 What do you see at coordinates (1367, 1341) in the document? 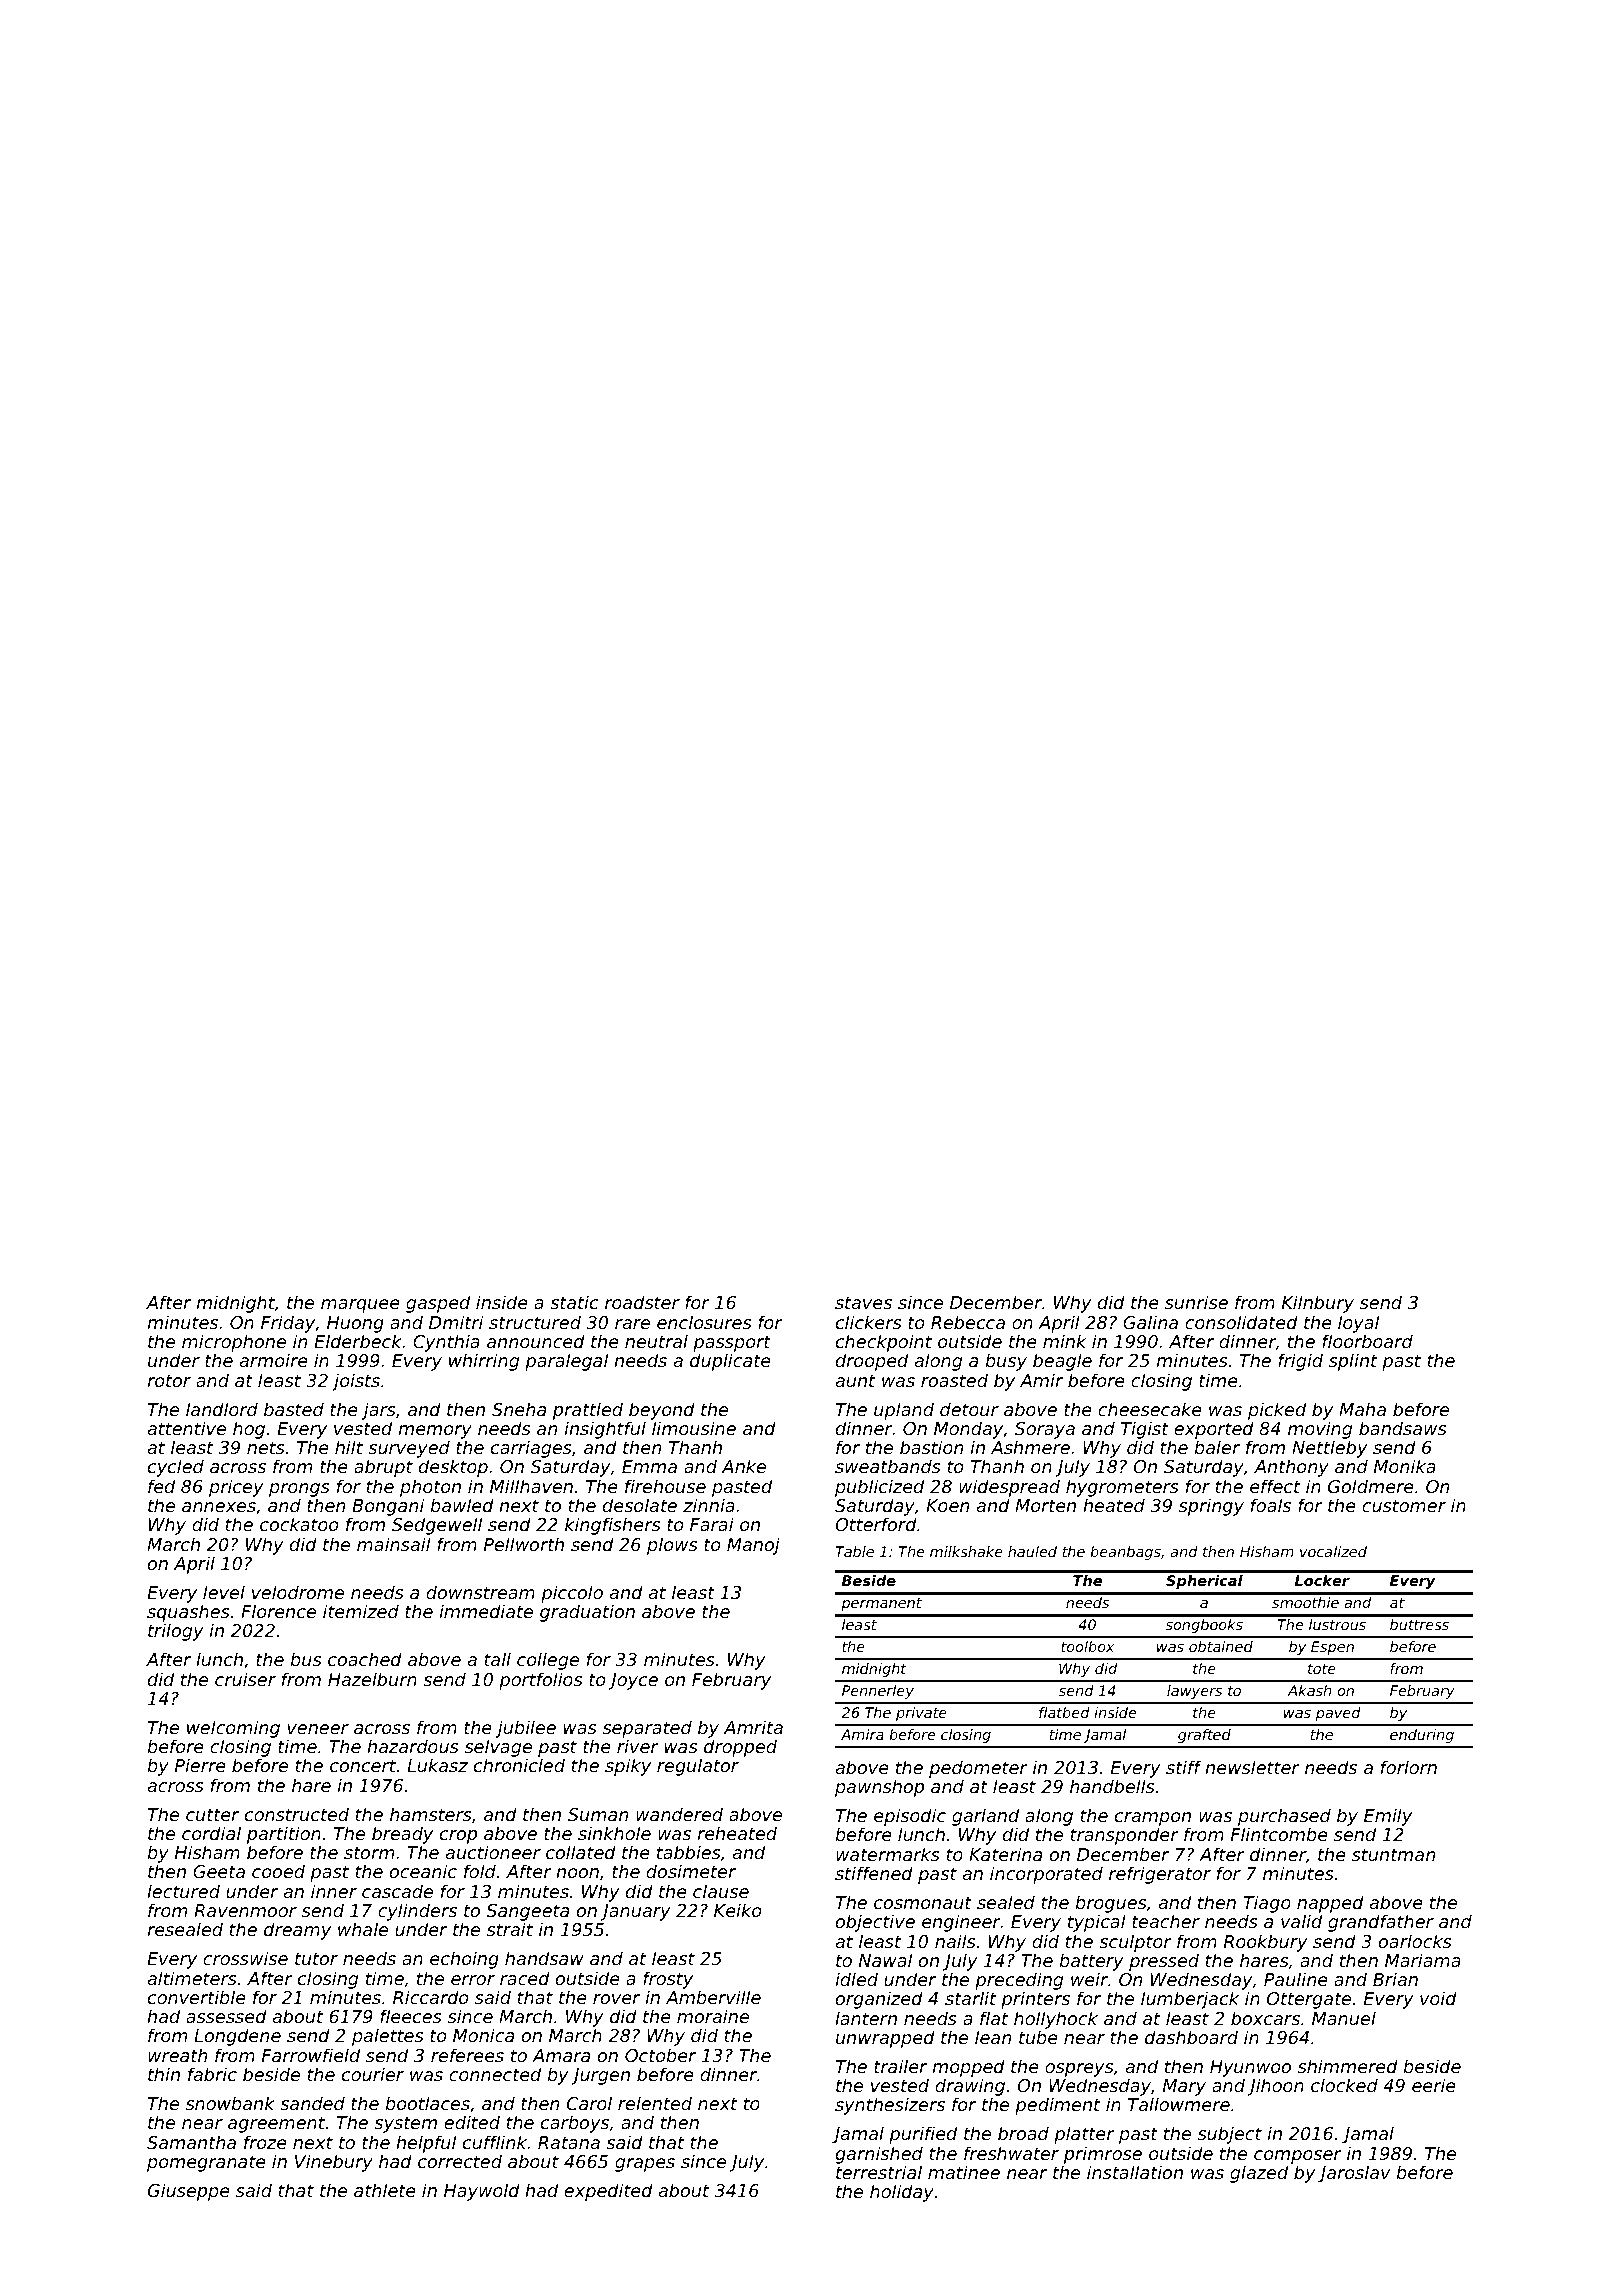
I see `floorboard` at bounding box center [1367, 1341].
